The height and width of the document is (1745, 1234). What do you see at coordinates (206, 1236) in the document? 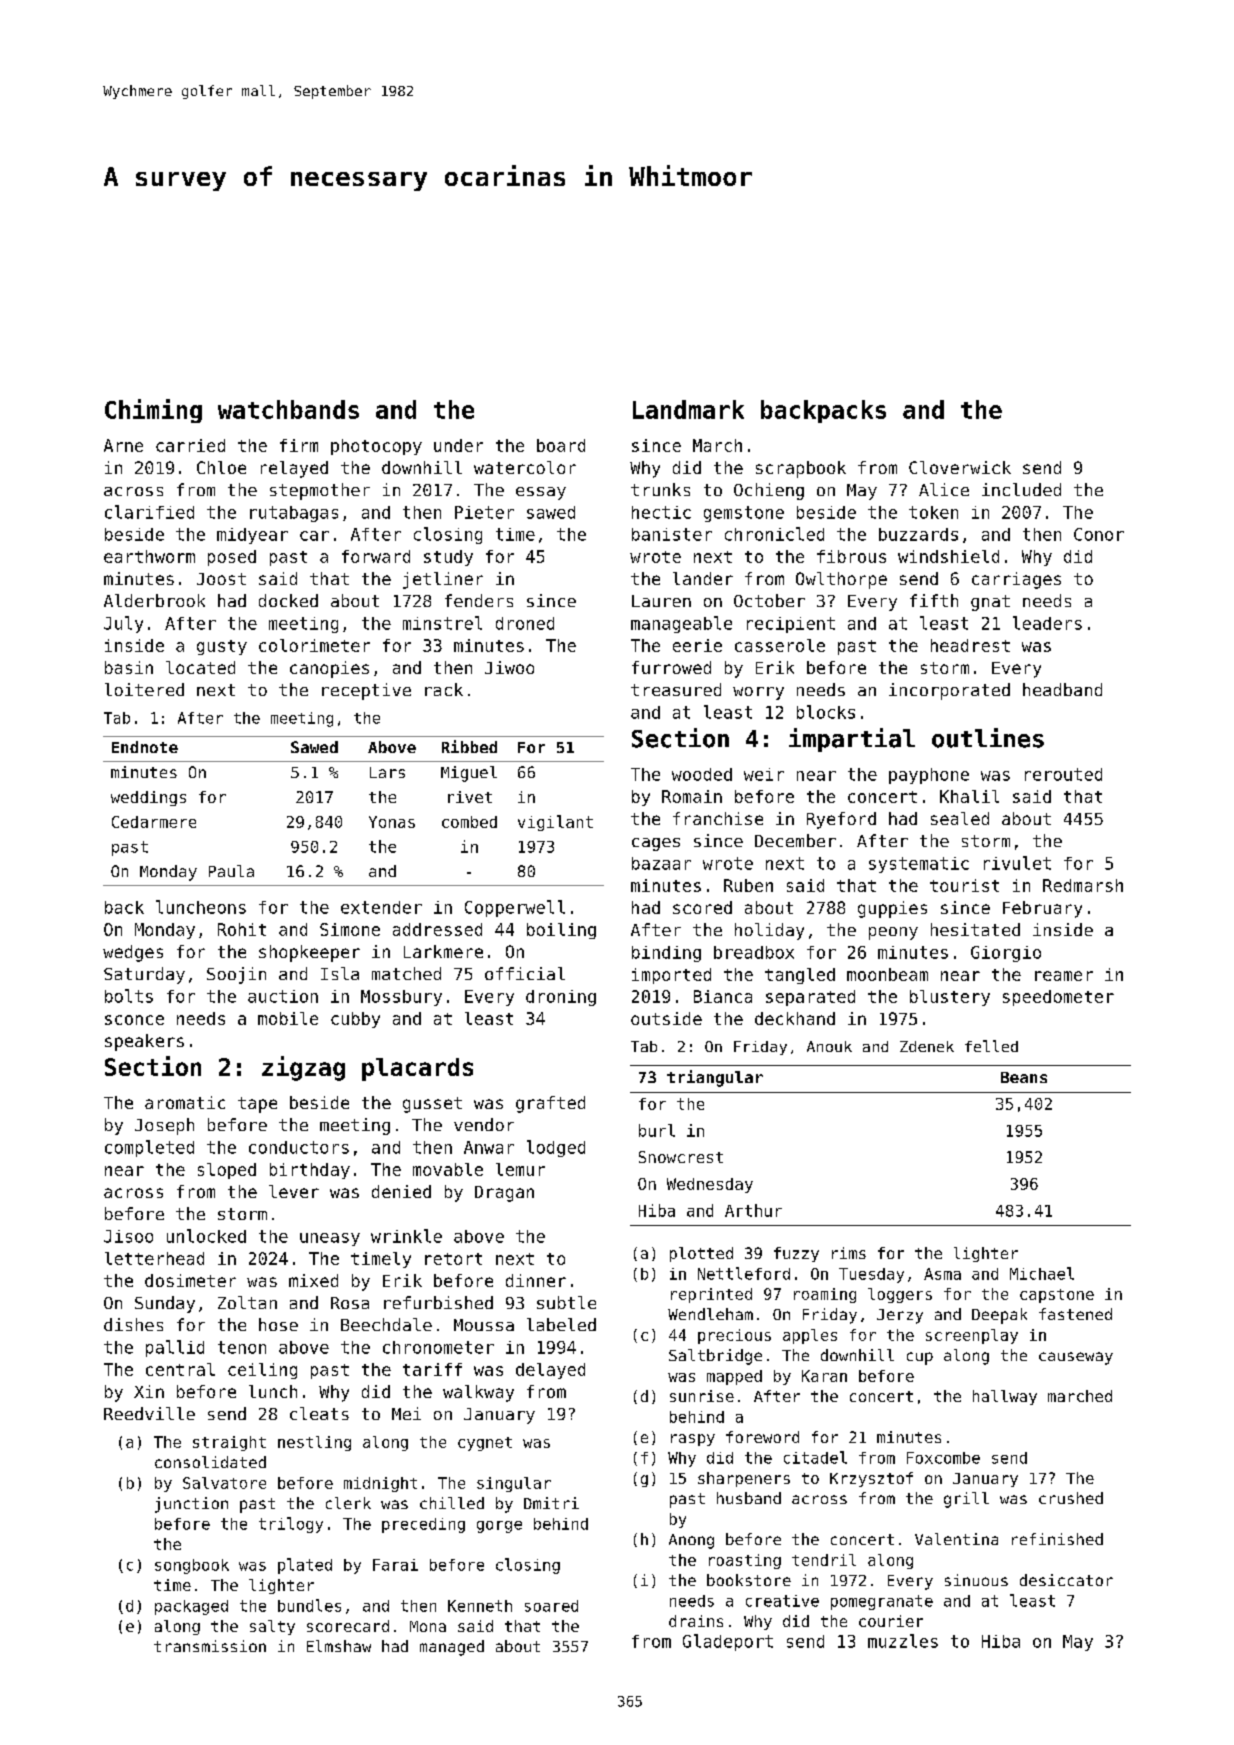
I see `unlocked` at bounding box center [206, 1236].
